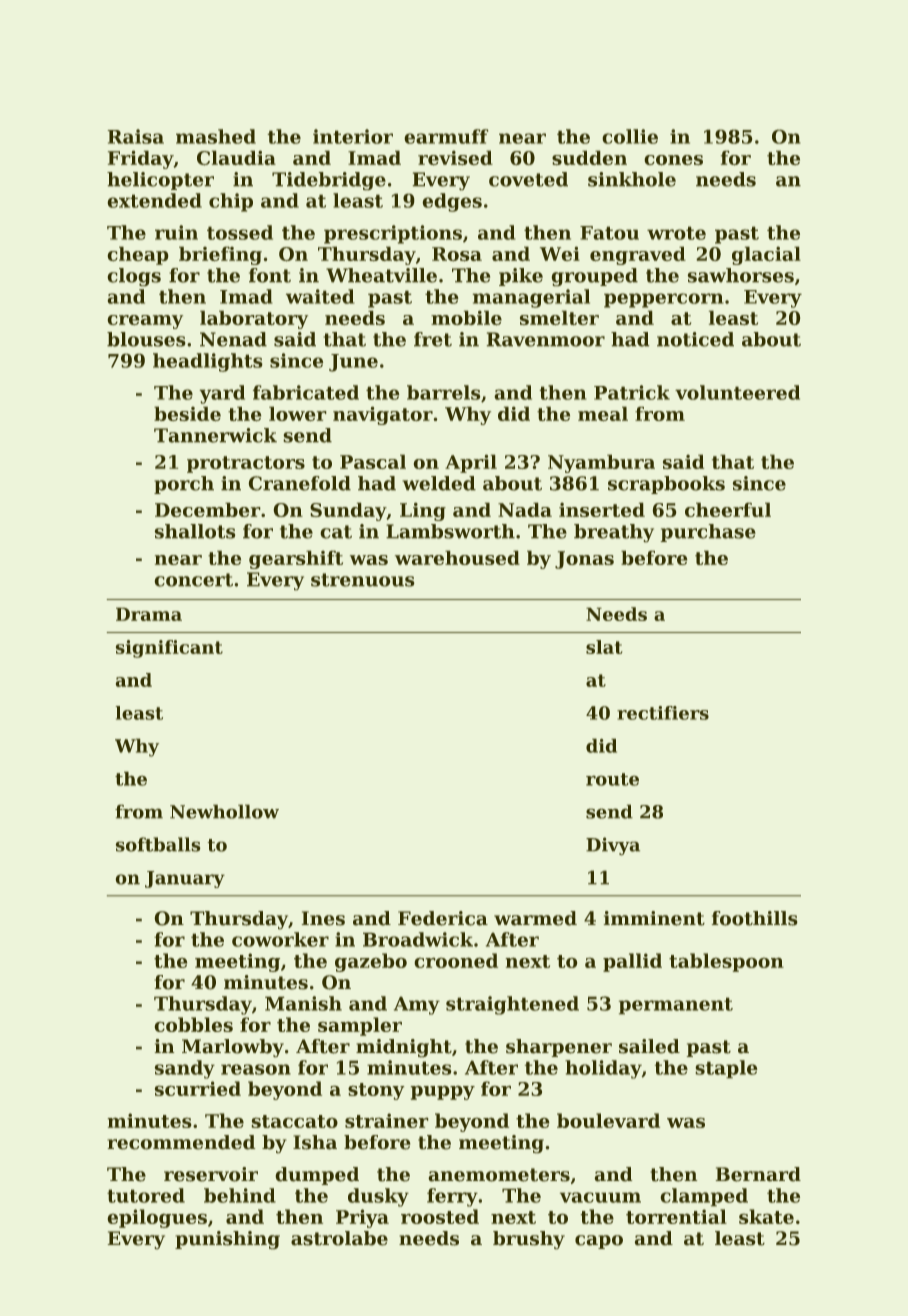  What do you see at coordinates (584, 560) in the screenshot?
I see `Jonas` at bounding box center [584, 560].
